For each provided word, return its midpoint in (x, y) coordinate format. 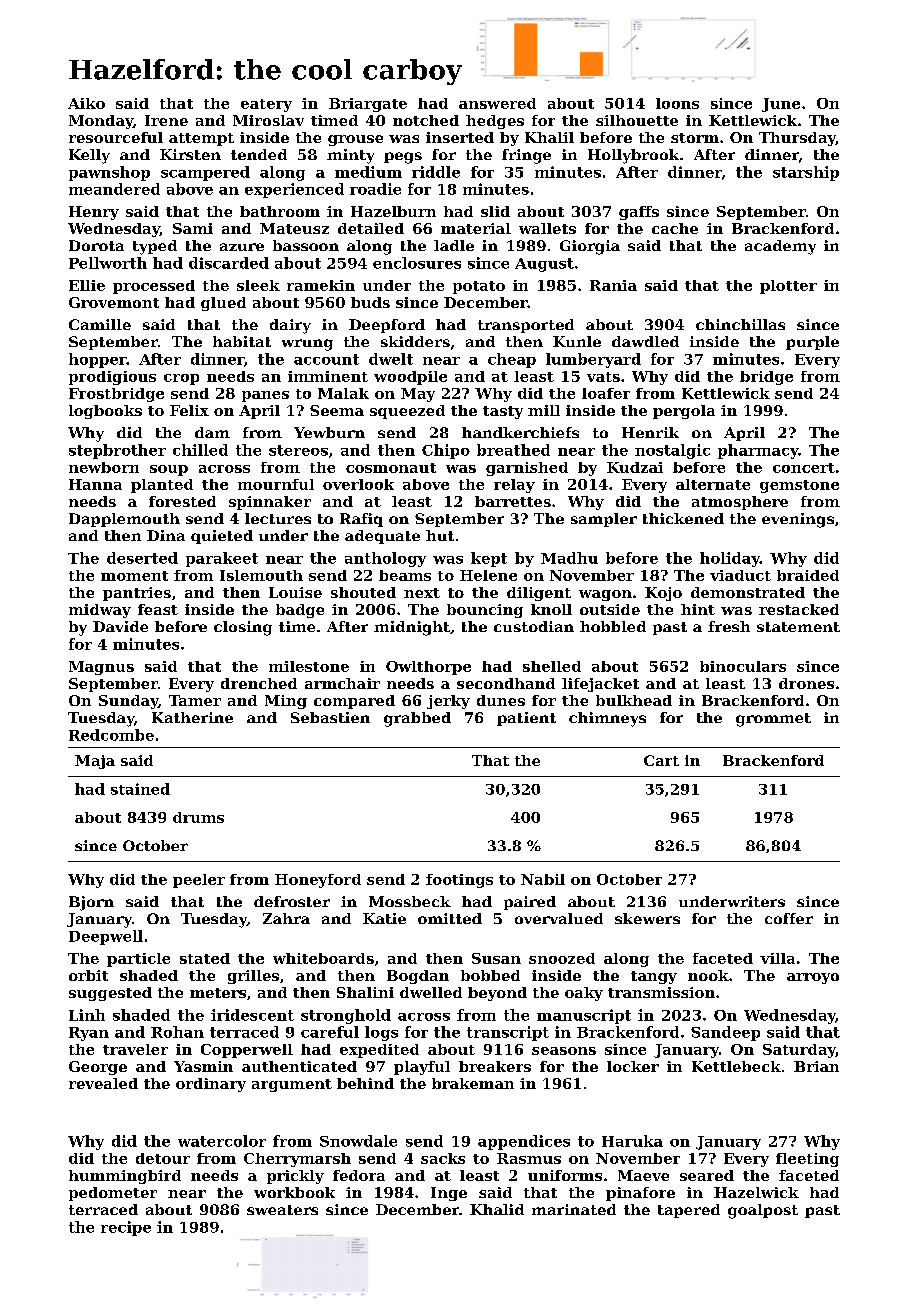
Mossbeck (410, 901)
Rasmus (529, 1158)
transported (526, 326)
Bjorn (91, 903)
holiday (730, 559)
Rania (613, 285)
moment (134, 576)
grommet (773, 720)
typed (155, 247)
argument (292, 1085)
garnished (527, 469)
